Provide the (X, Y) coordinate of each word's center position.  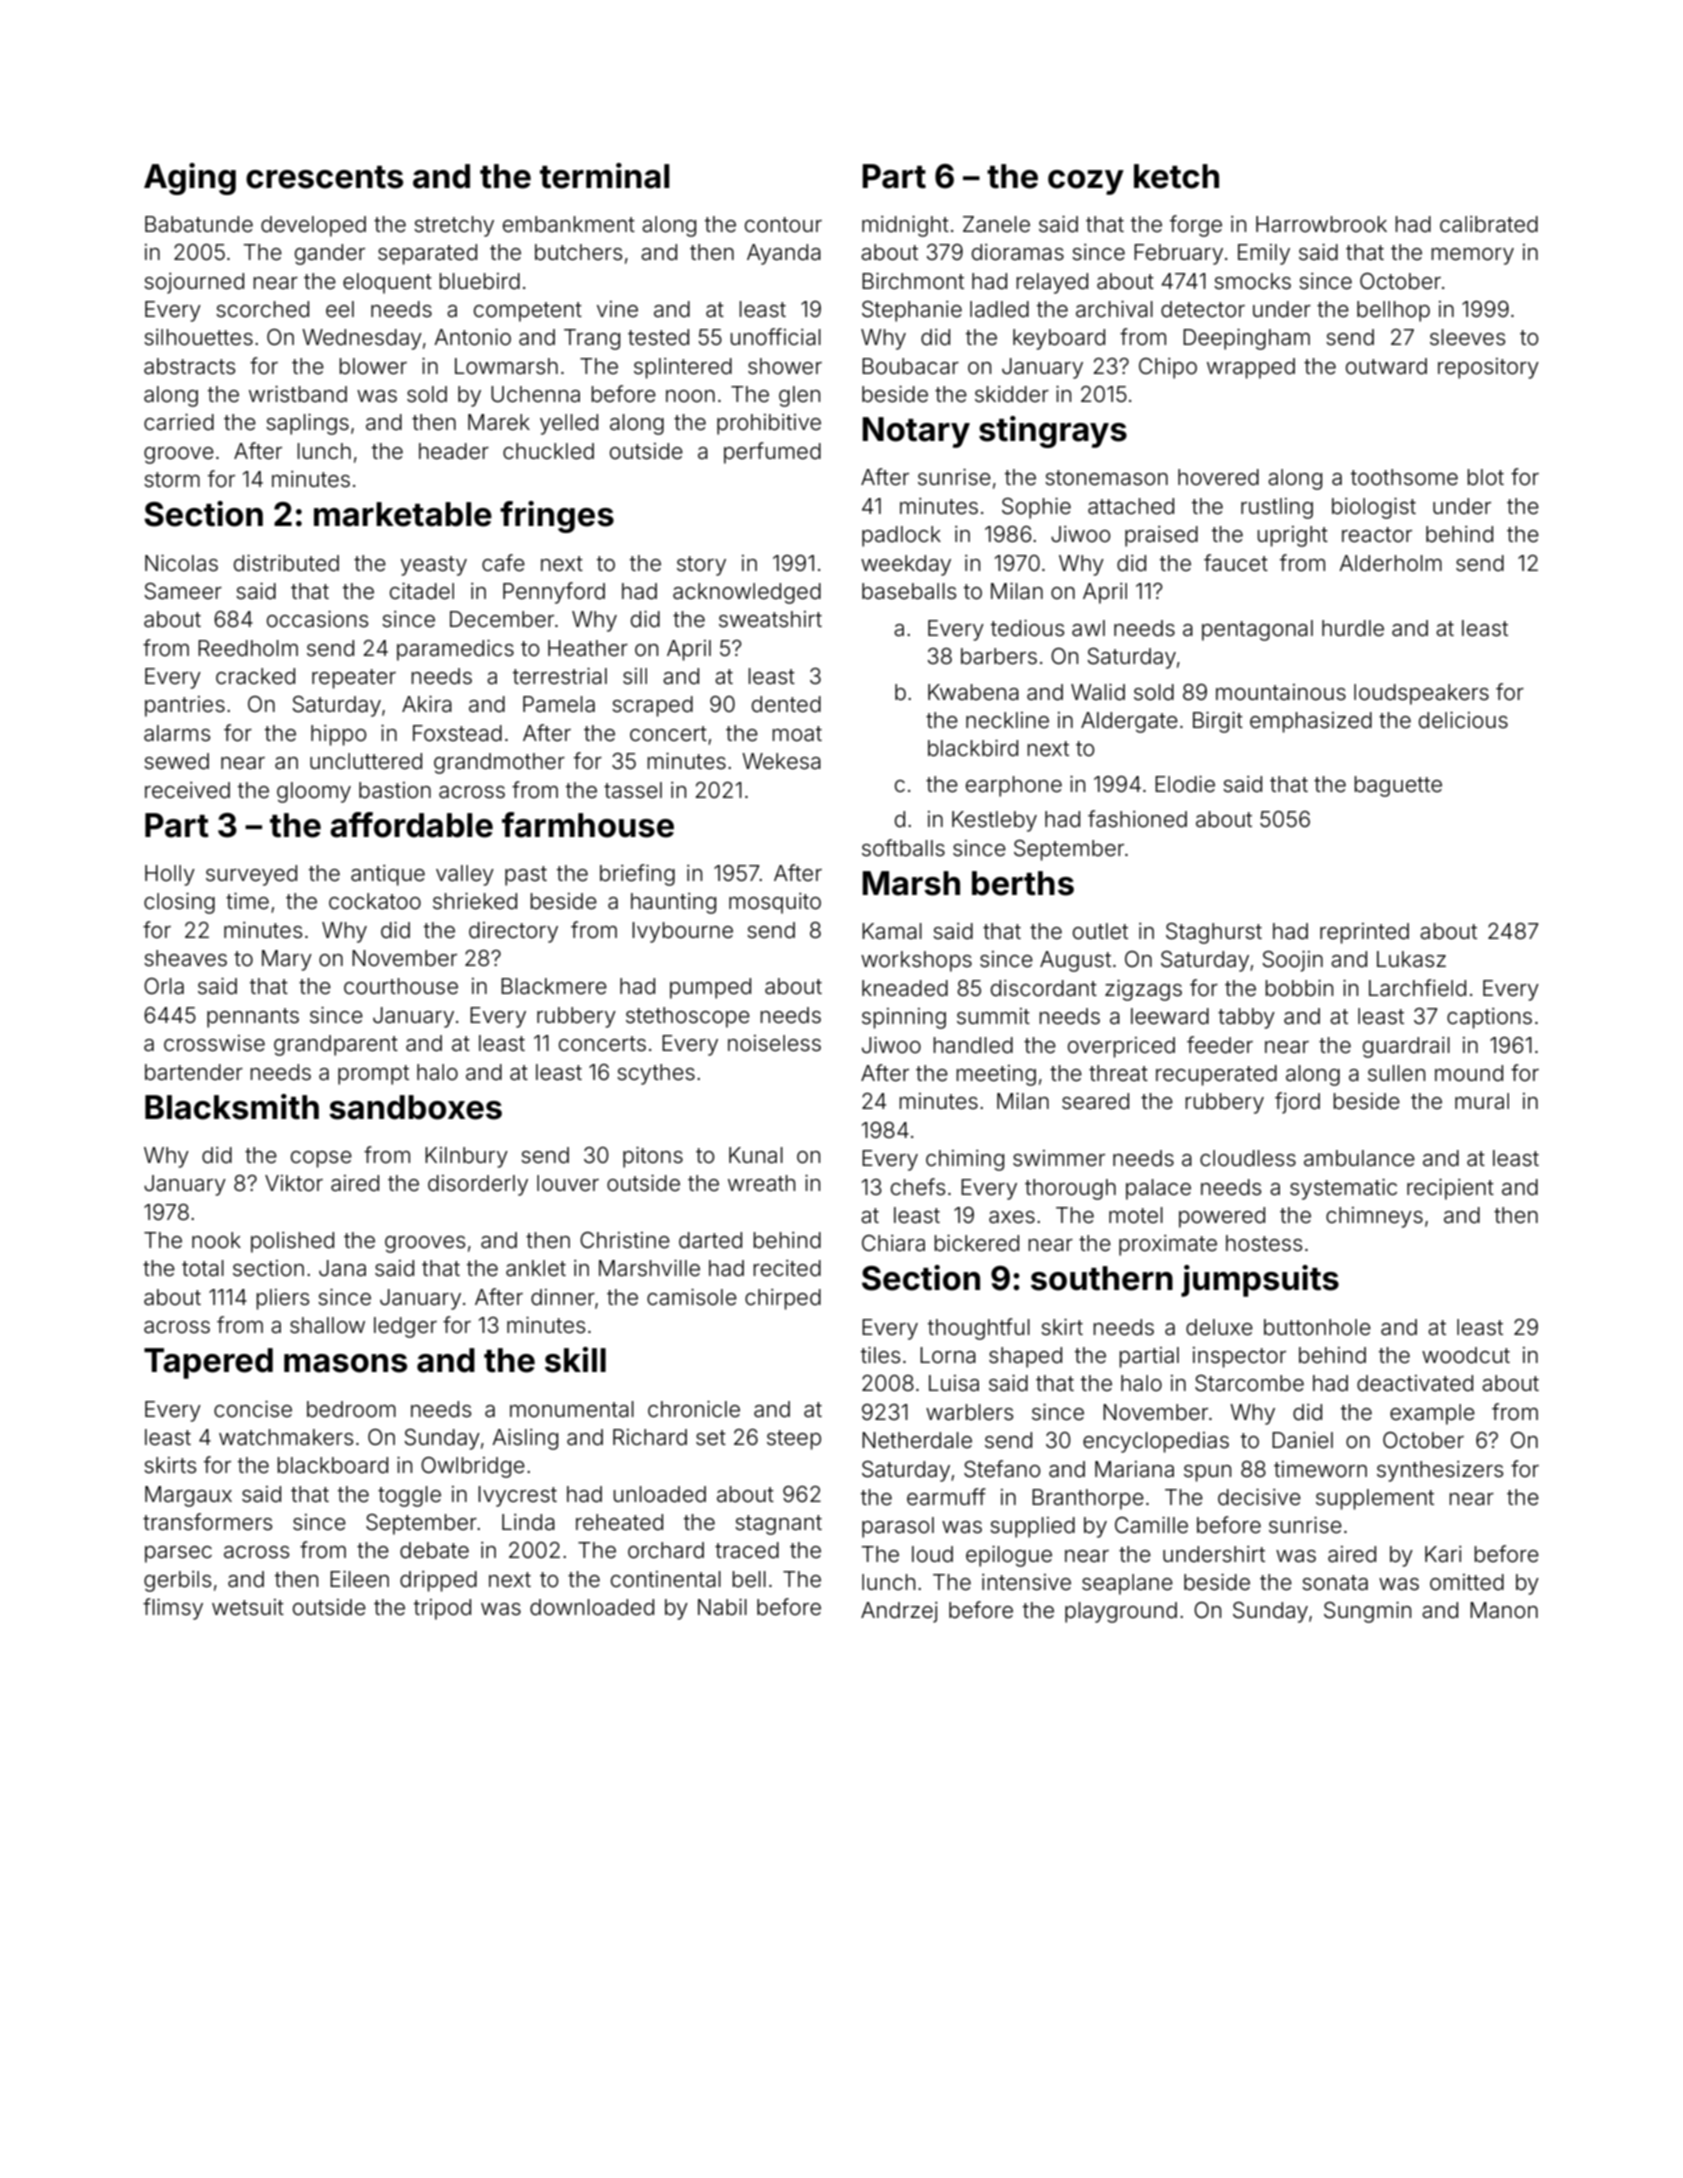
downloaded (592, 1607)
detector (1203, 309)
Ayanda (784, 254)
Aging (190, 179)
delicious (1463, 720)
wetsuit (248, 1607)
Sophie (1036, 508)
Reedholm (248, 648)
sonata (1335, 1583)
